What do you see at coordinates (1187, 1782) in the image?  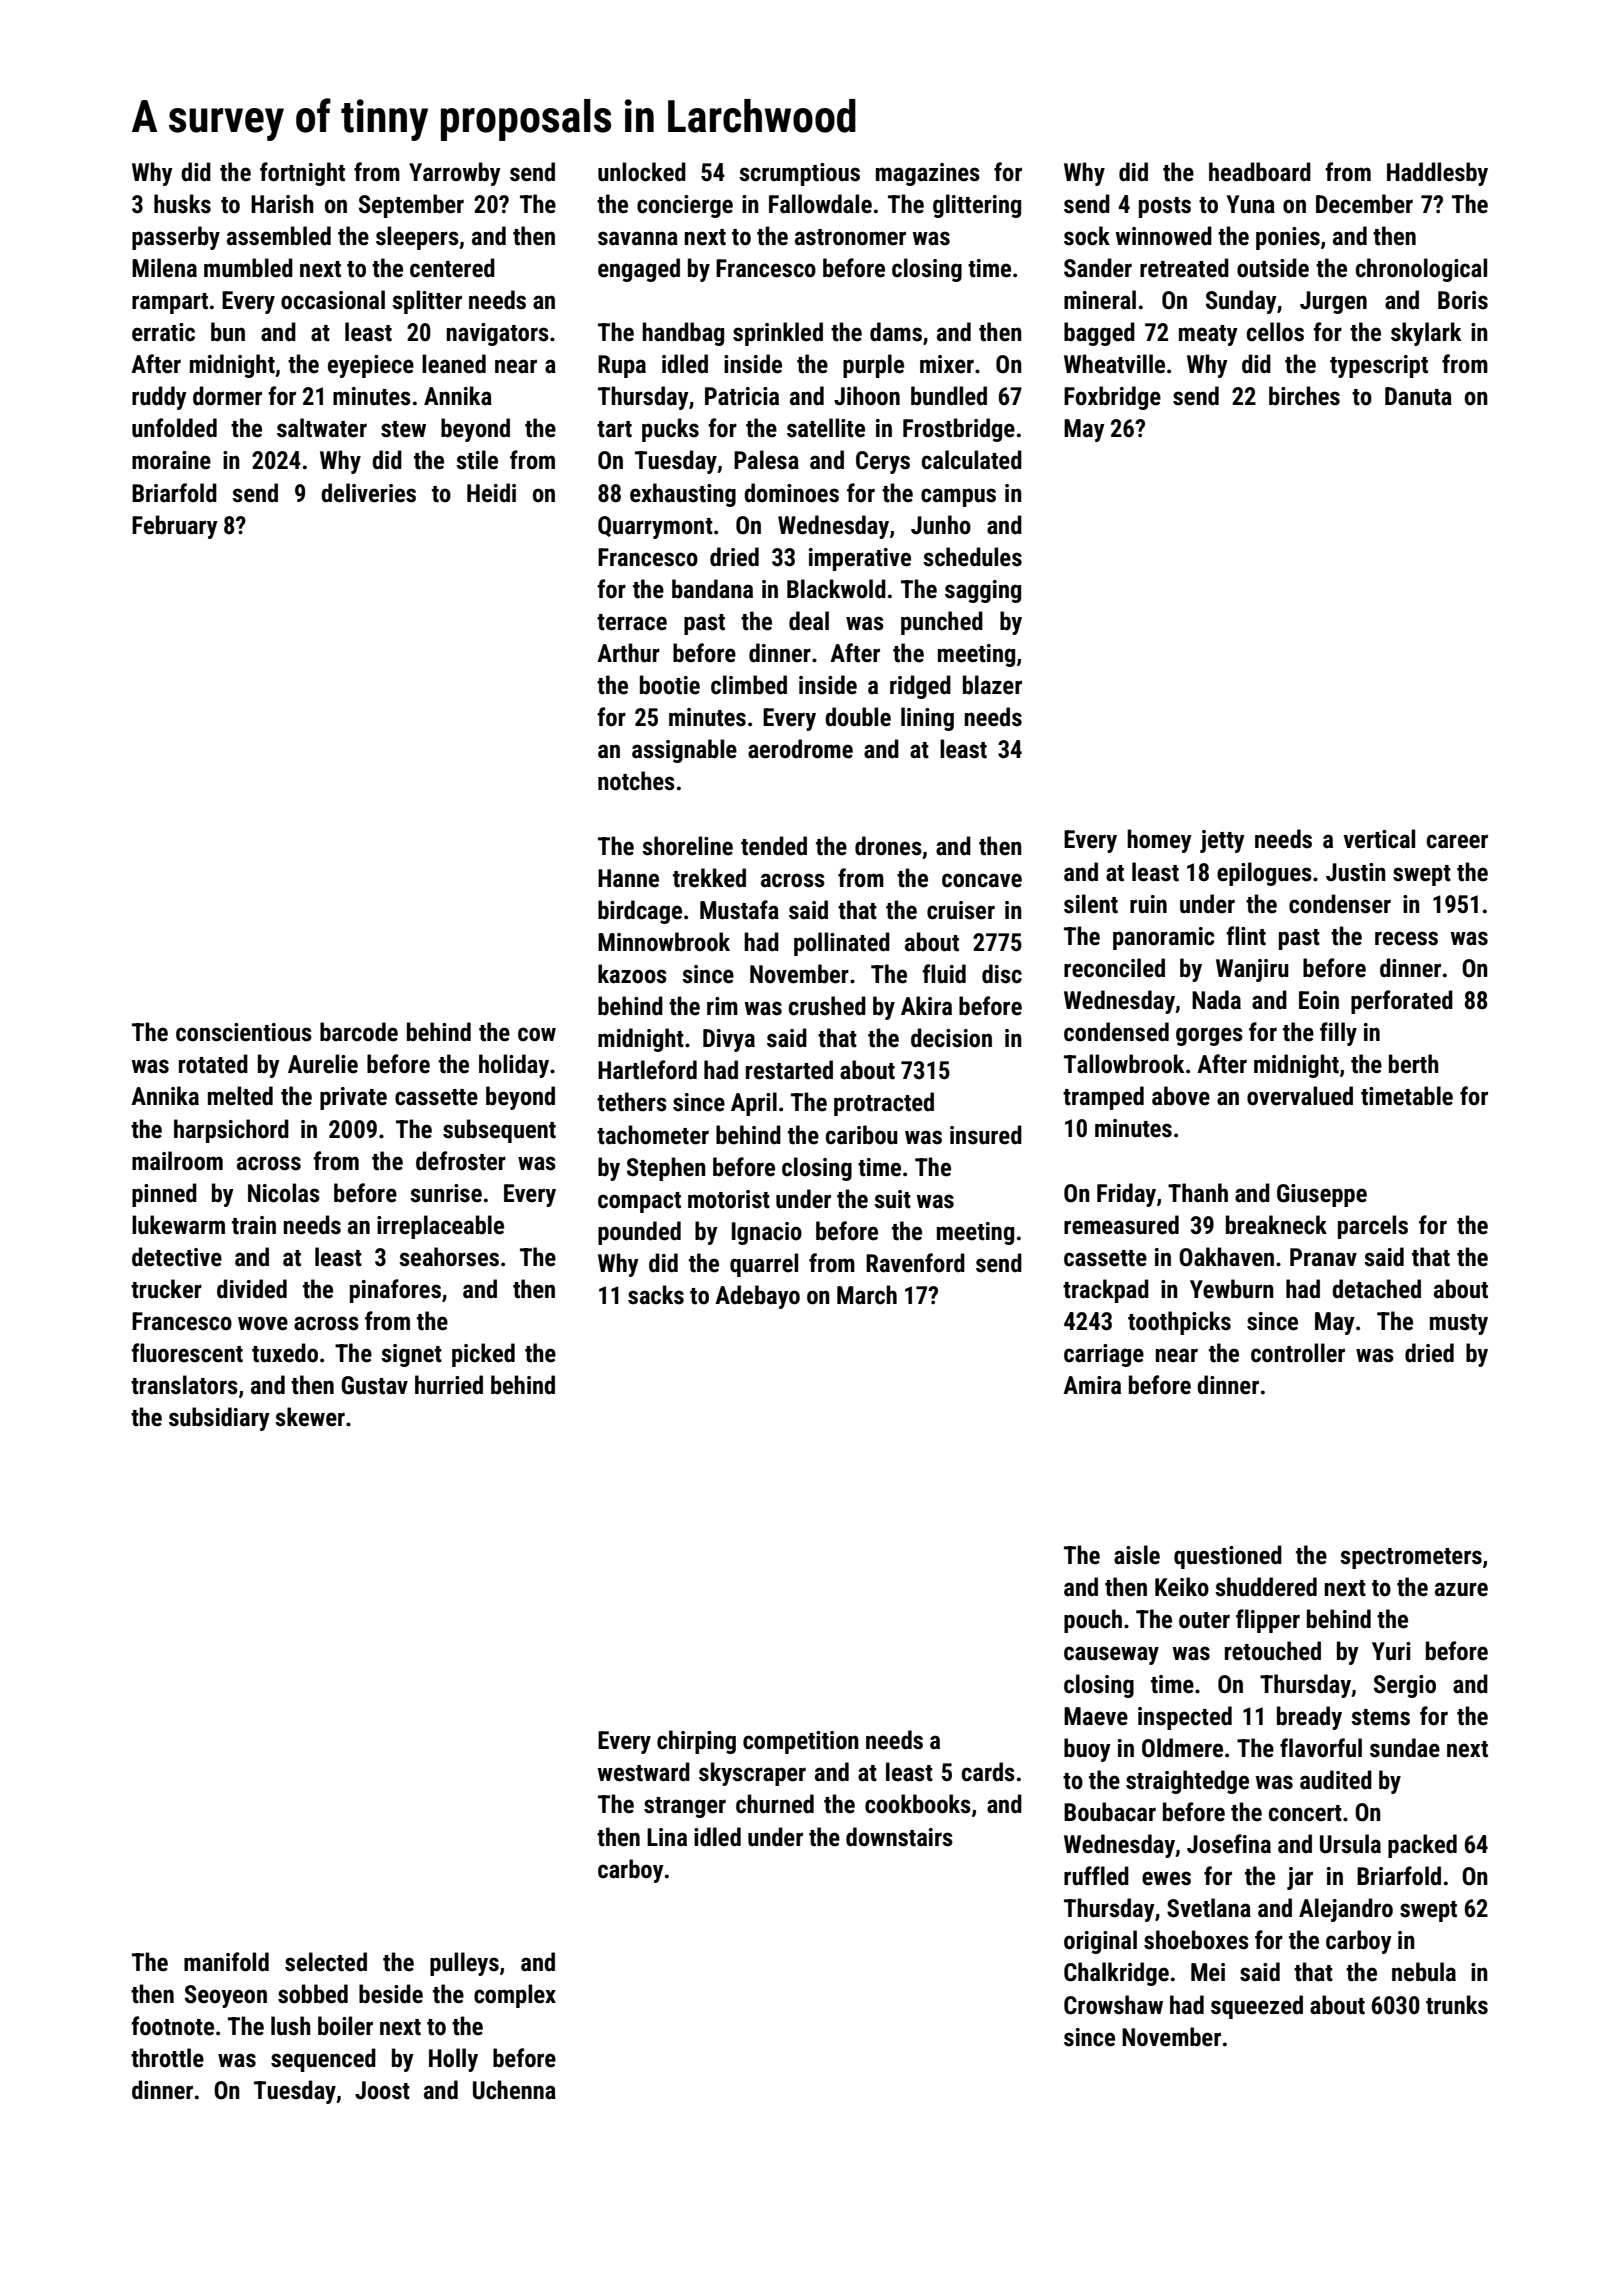 I see `straightedge` at bounding box center [1187, 1782].
